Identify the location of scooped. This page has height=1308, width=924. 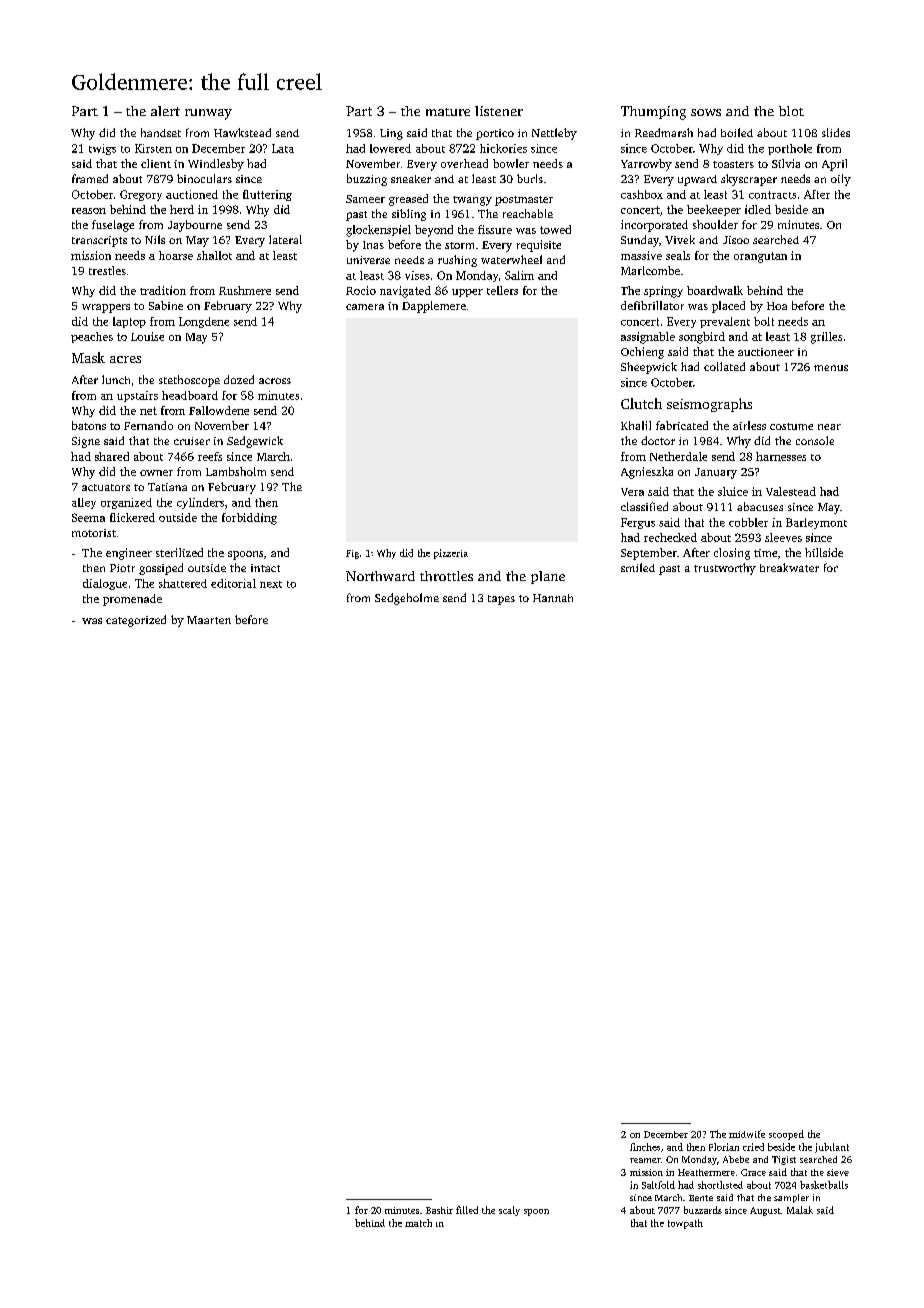
(786, 1135).
